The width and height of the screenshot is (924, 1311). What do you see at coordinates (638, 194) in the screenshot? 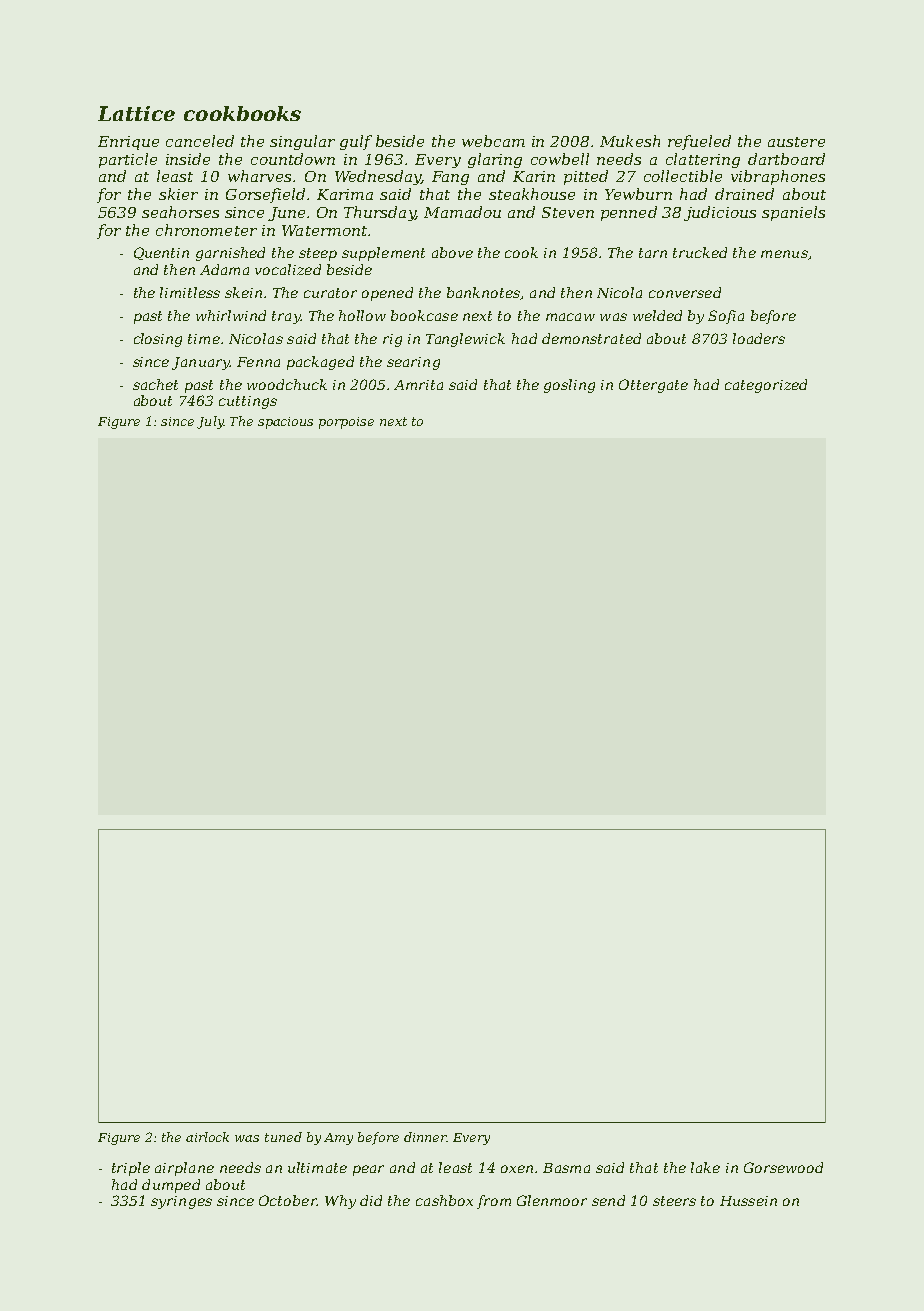
I see `Yewburn` at bounding box center [638, 194].
